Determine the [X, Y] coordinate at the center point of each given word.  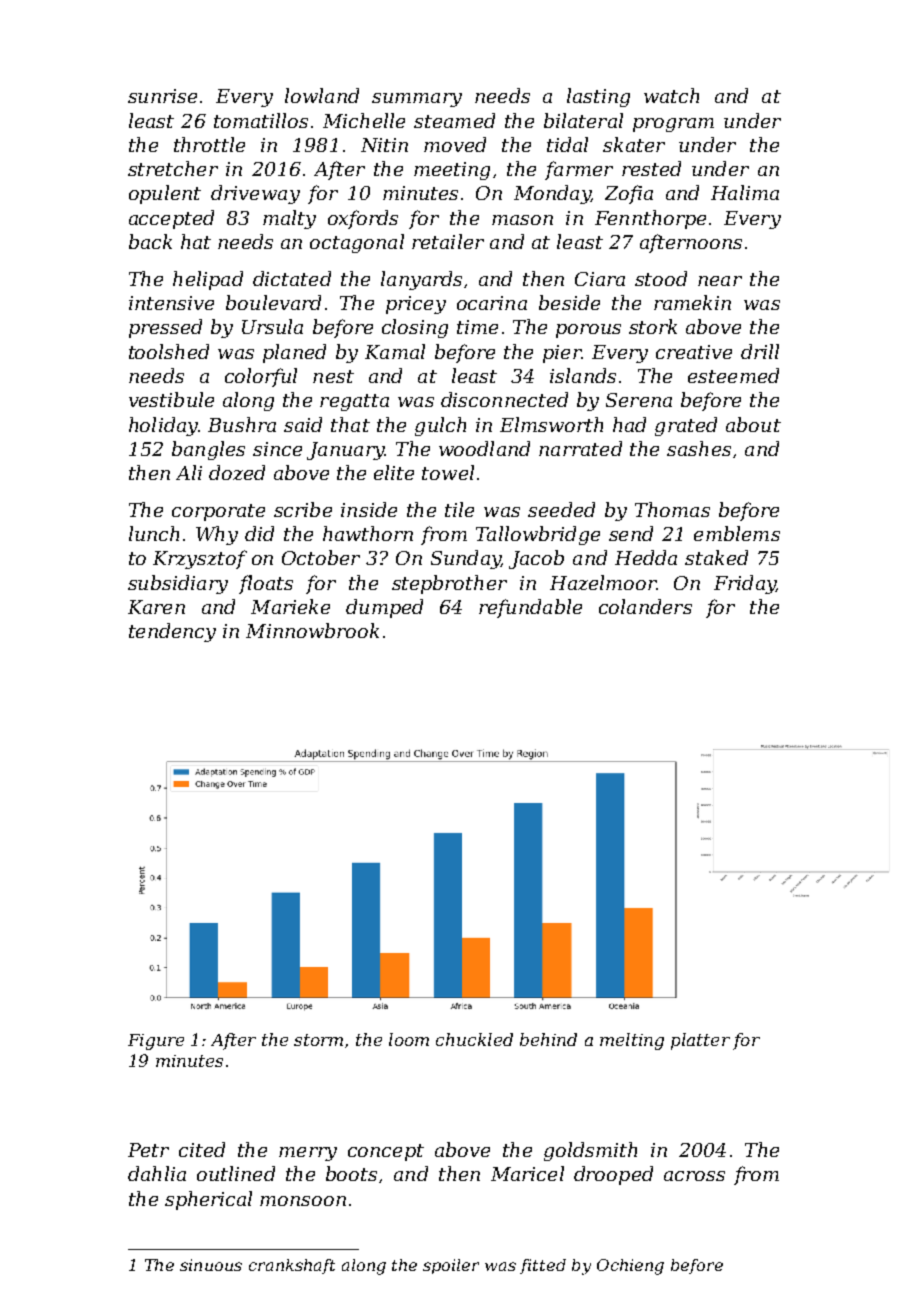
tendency [172, 632]
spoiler [451, 1266]
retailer [448, 241]
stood [661, 278]
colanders [645, 606]
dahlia [157, 1173]
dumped [384, 608]
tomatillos [261, 120]
